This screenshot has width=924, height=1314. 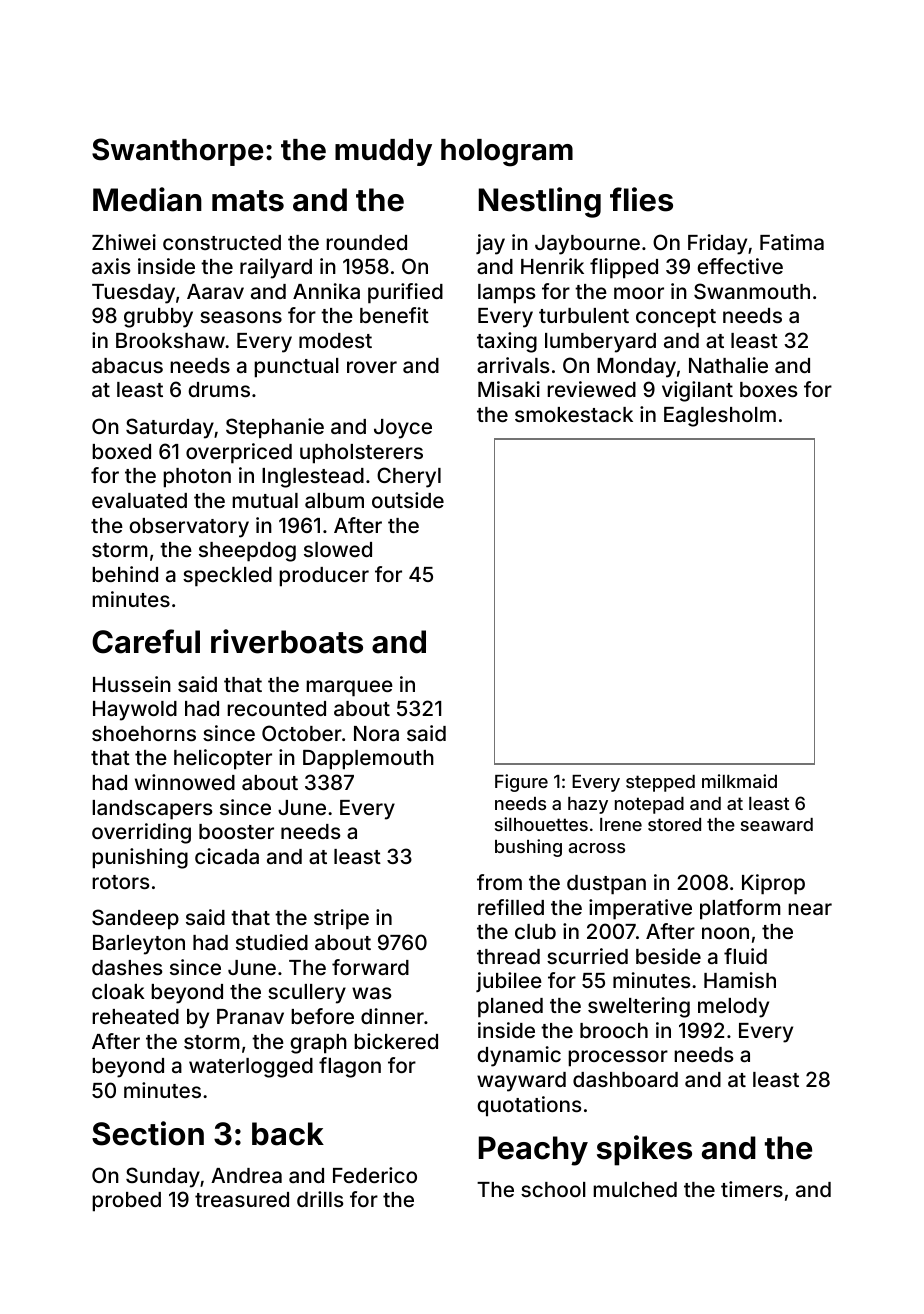 What do you see at coordinates (641, 199) in the screenshot?
I see `flies` at bounding box center [641, 199].
